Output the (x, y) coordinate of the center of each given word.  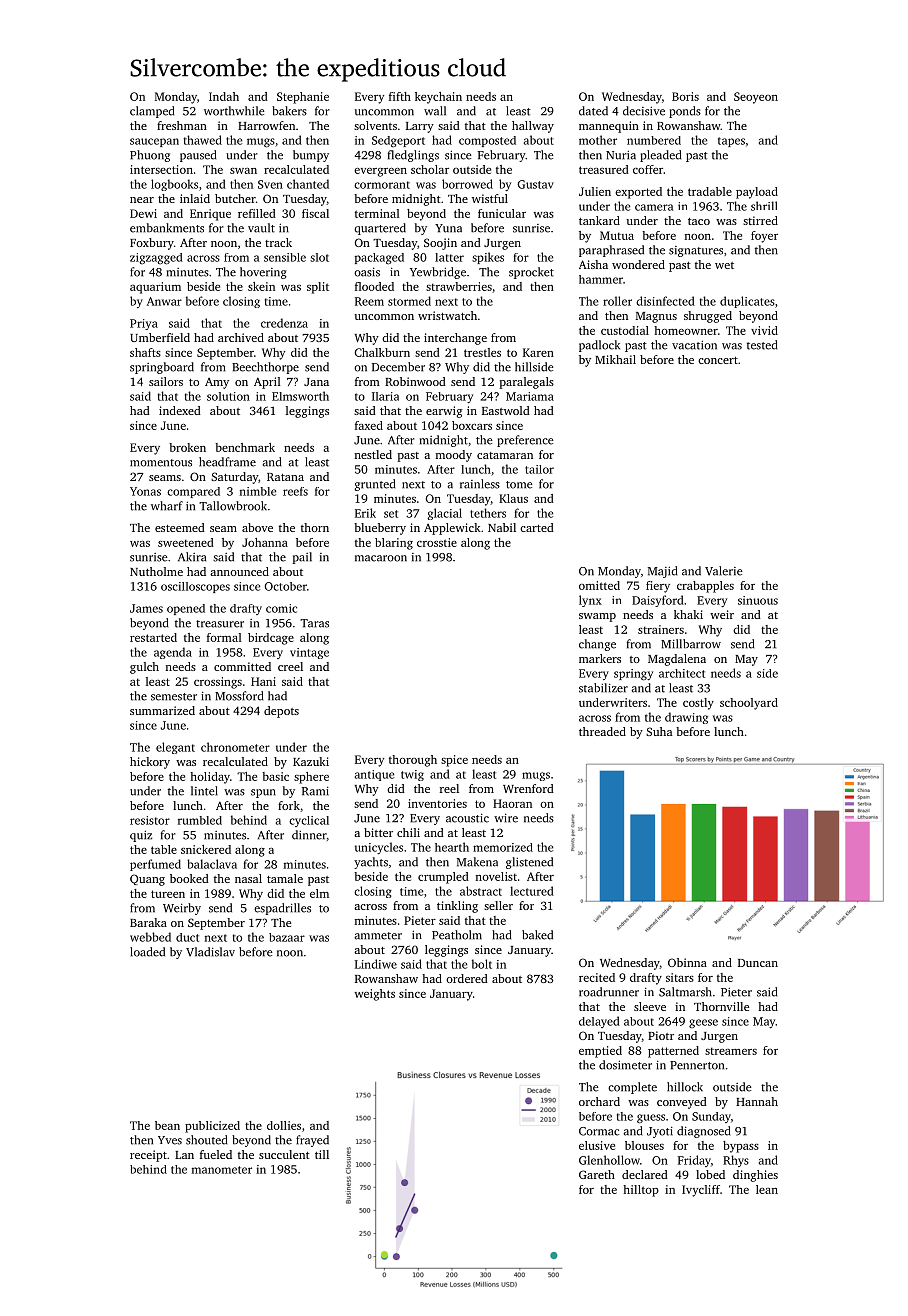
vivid (764, 330)
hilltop (641, 1191)
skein (261, 286)
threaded (602, 731)
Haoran (512, 803)
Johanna (265, 542)
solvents (375, 125)
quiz (141, 836)
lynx (590, 601)
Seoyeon (756, 98)
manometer (222, 1170)
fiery (658, 587)
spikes (488, 258)
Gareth (597, 1174)
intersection (161, 169)
